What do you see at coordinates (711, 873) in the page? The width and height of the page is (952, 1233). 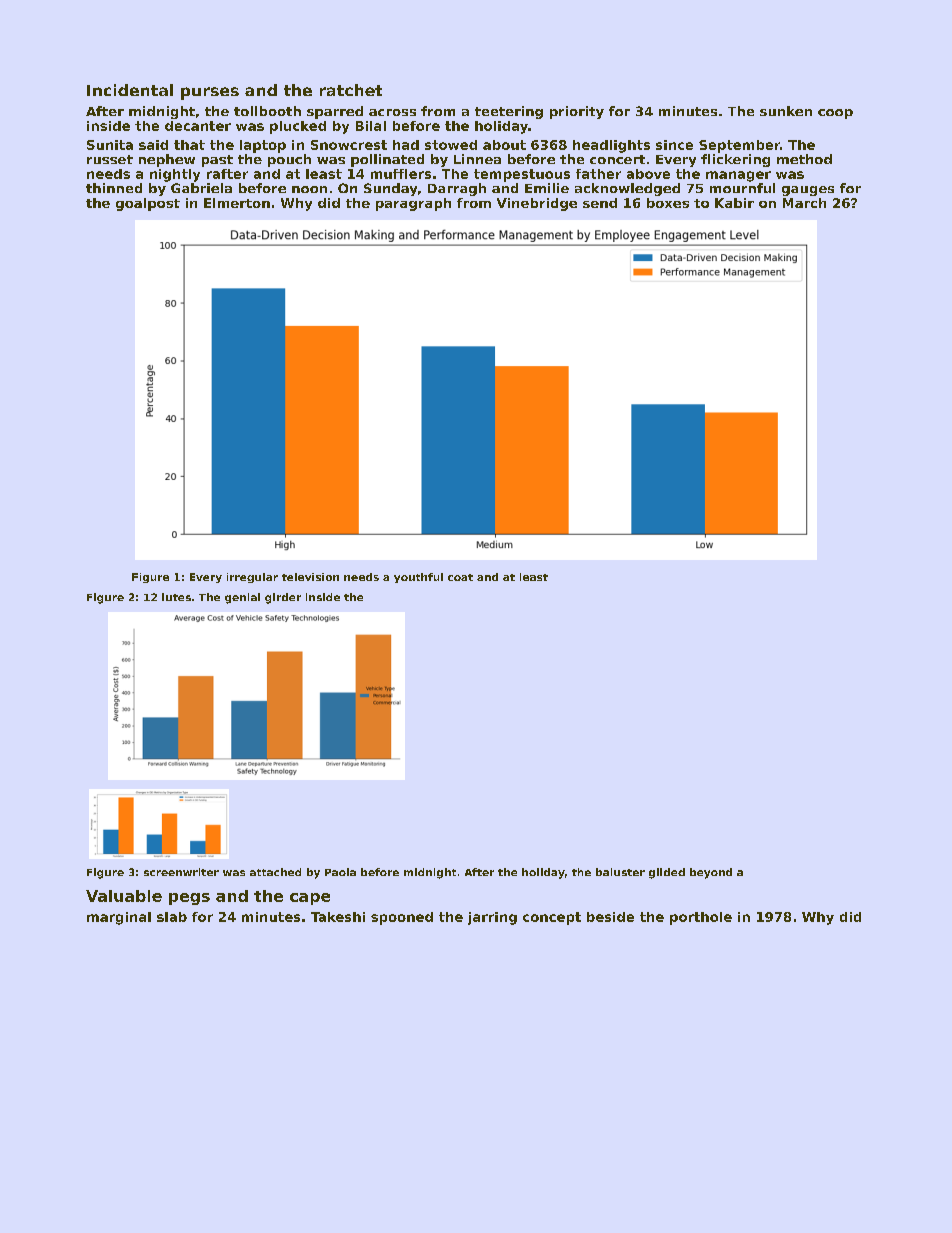 I see `beyond` at bounding box center [711, 873].
